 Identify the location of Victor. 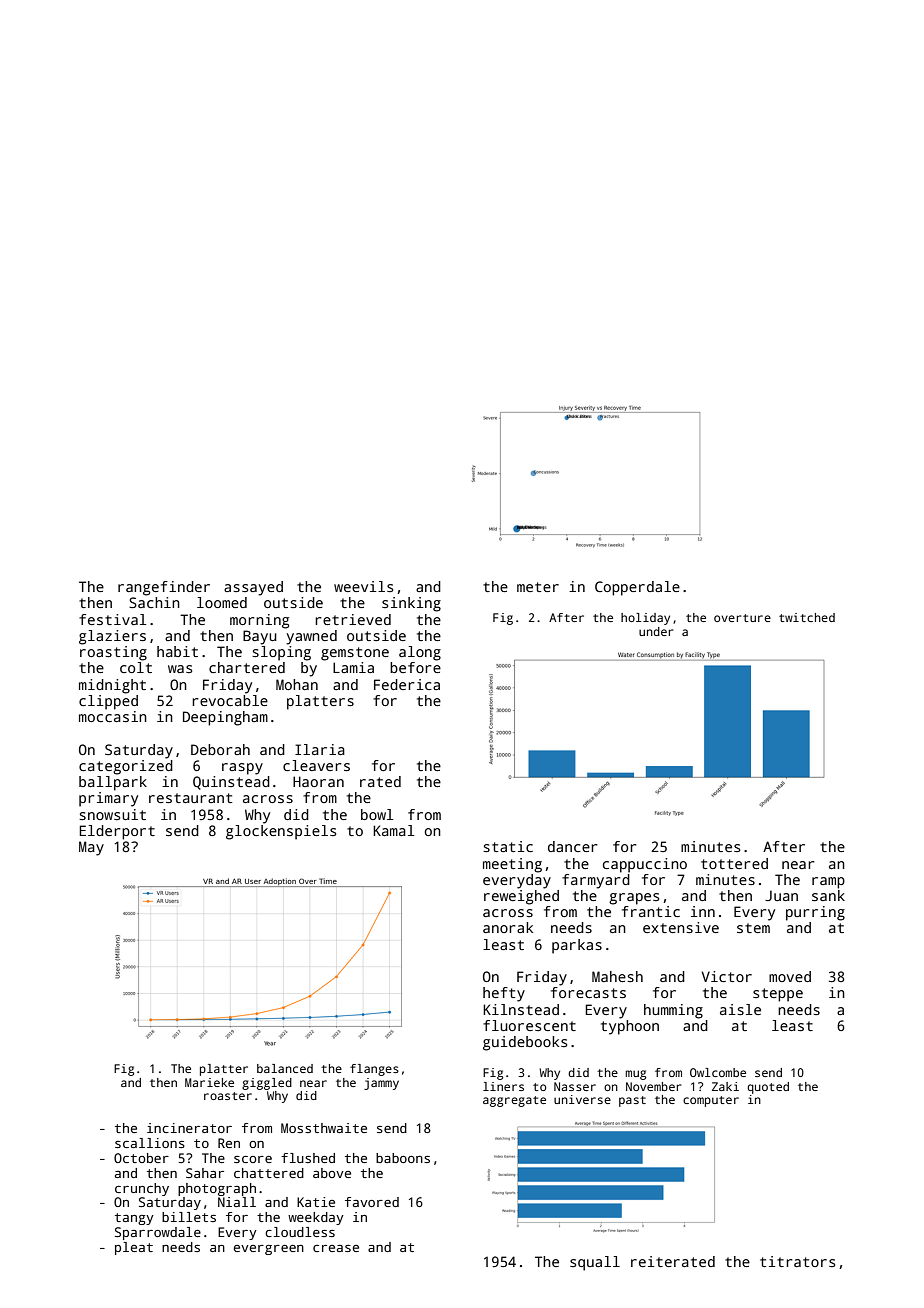
(726, 976).
